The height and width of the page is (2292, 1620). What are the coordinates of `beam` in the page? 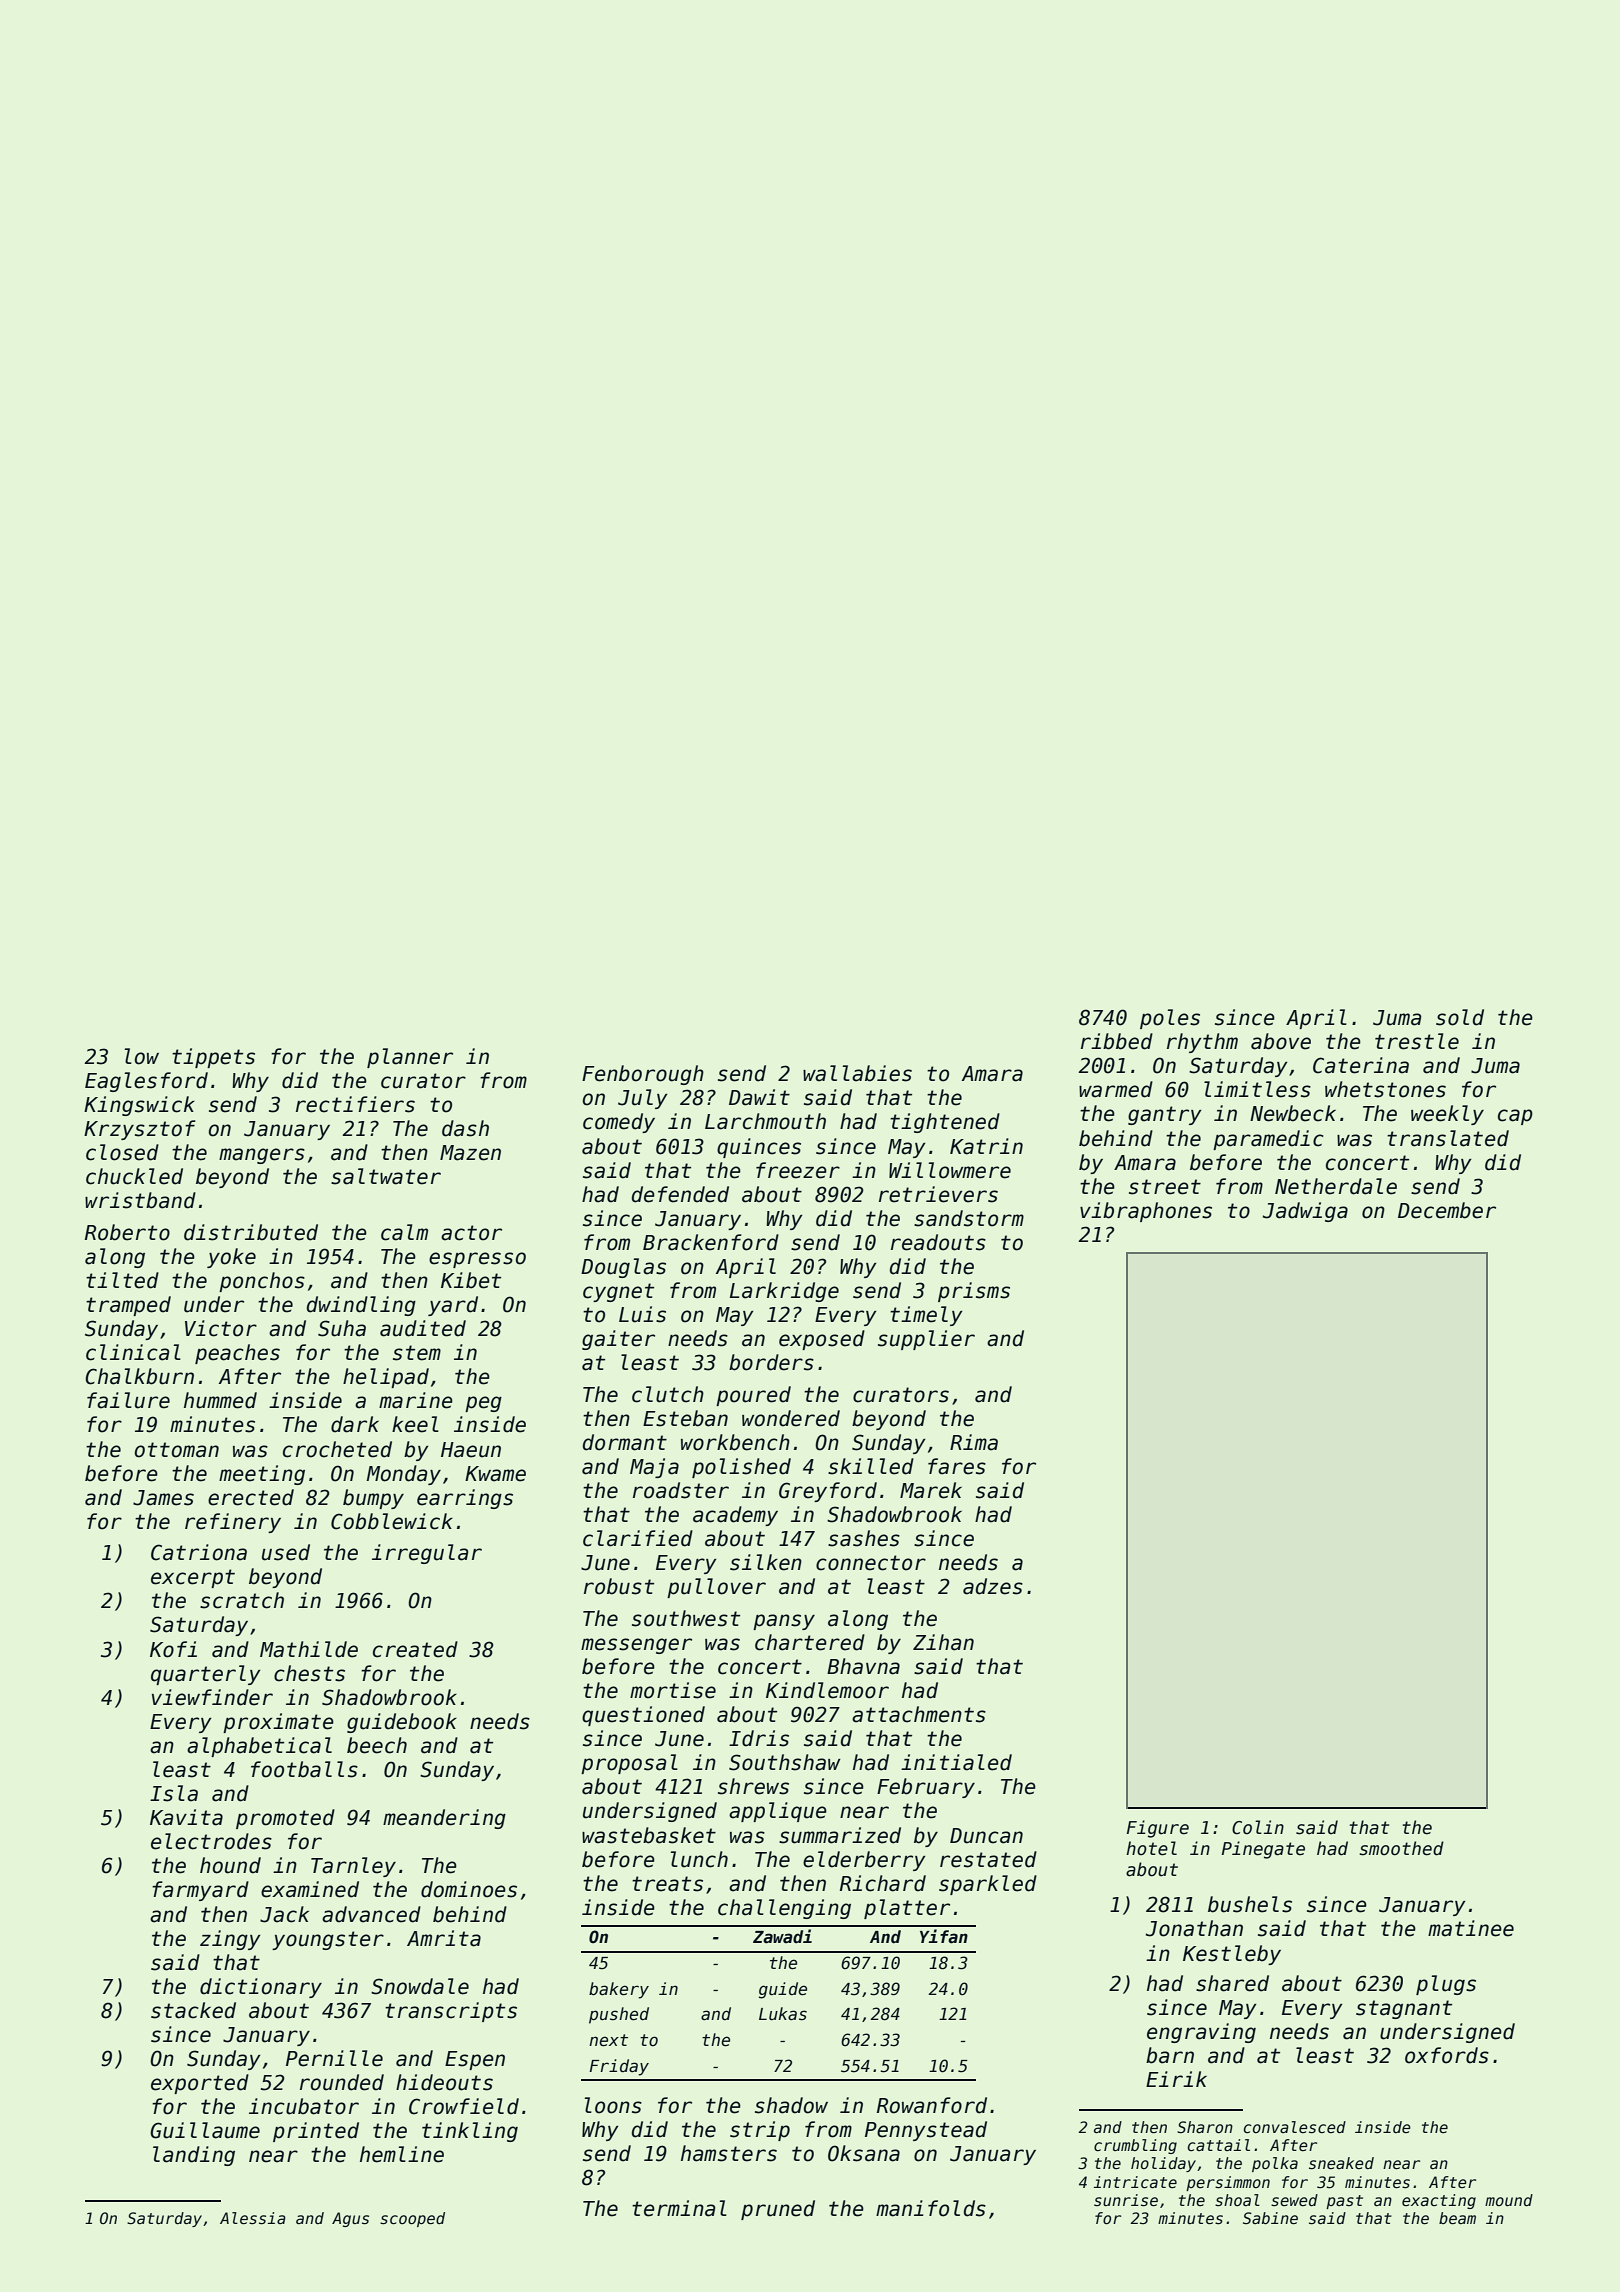 It's located at (1457, 2218).
